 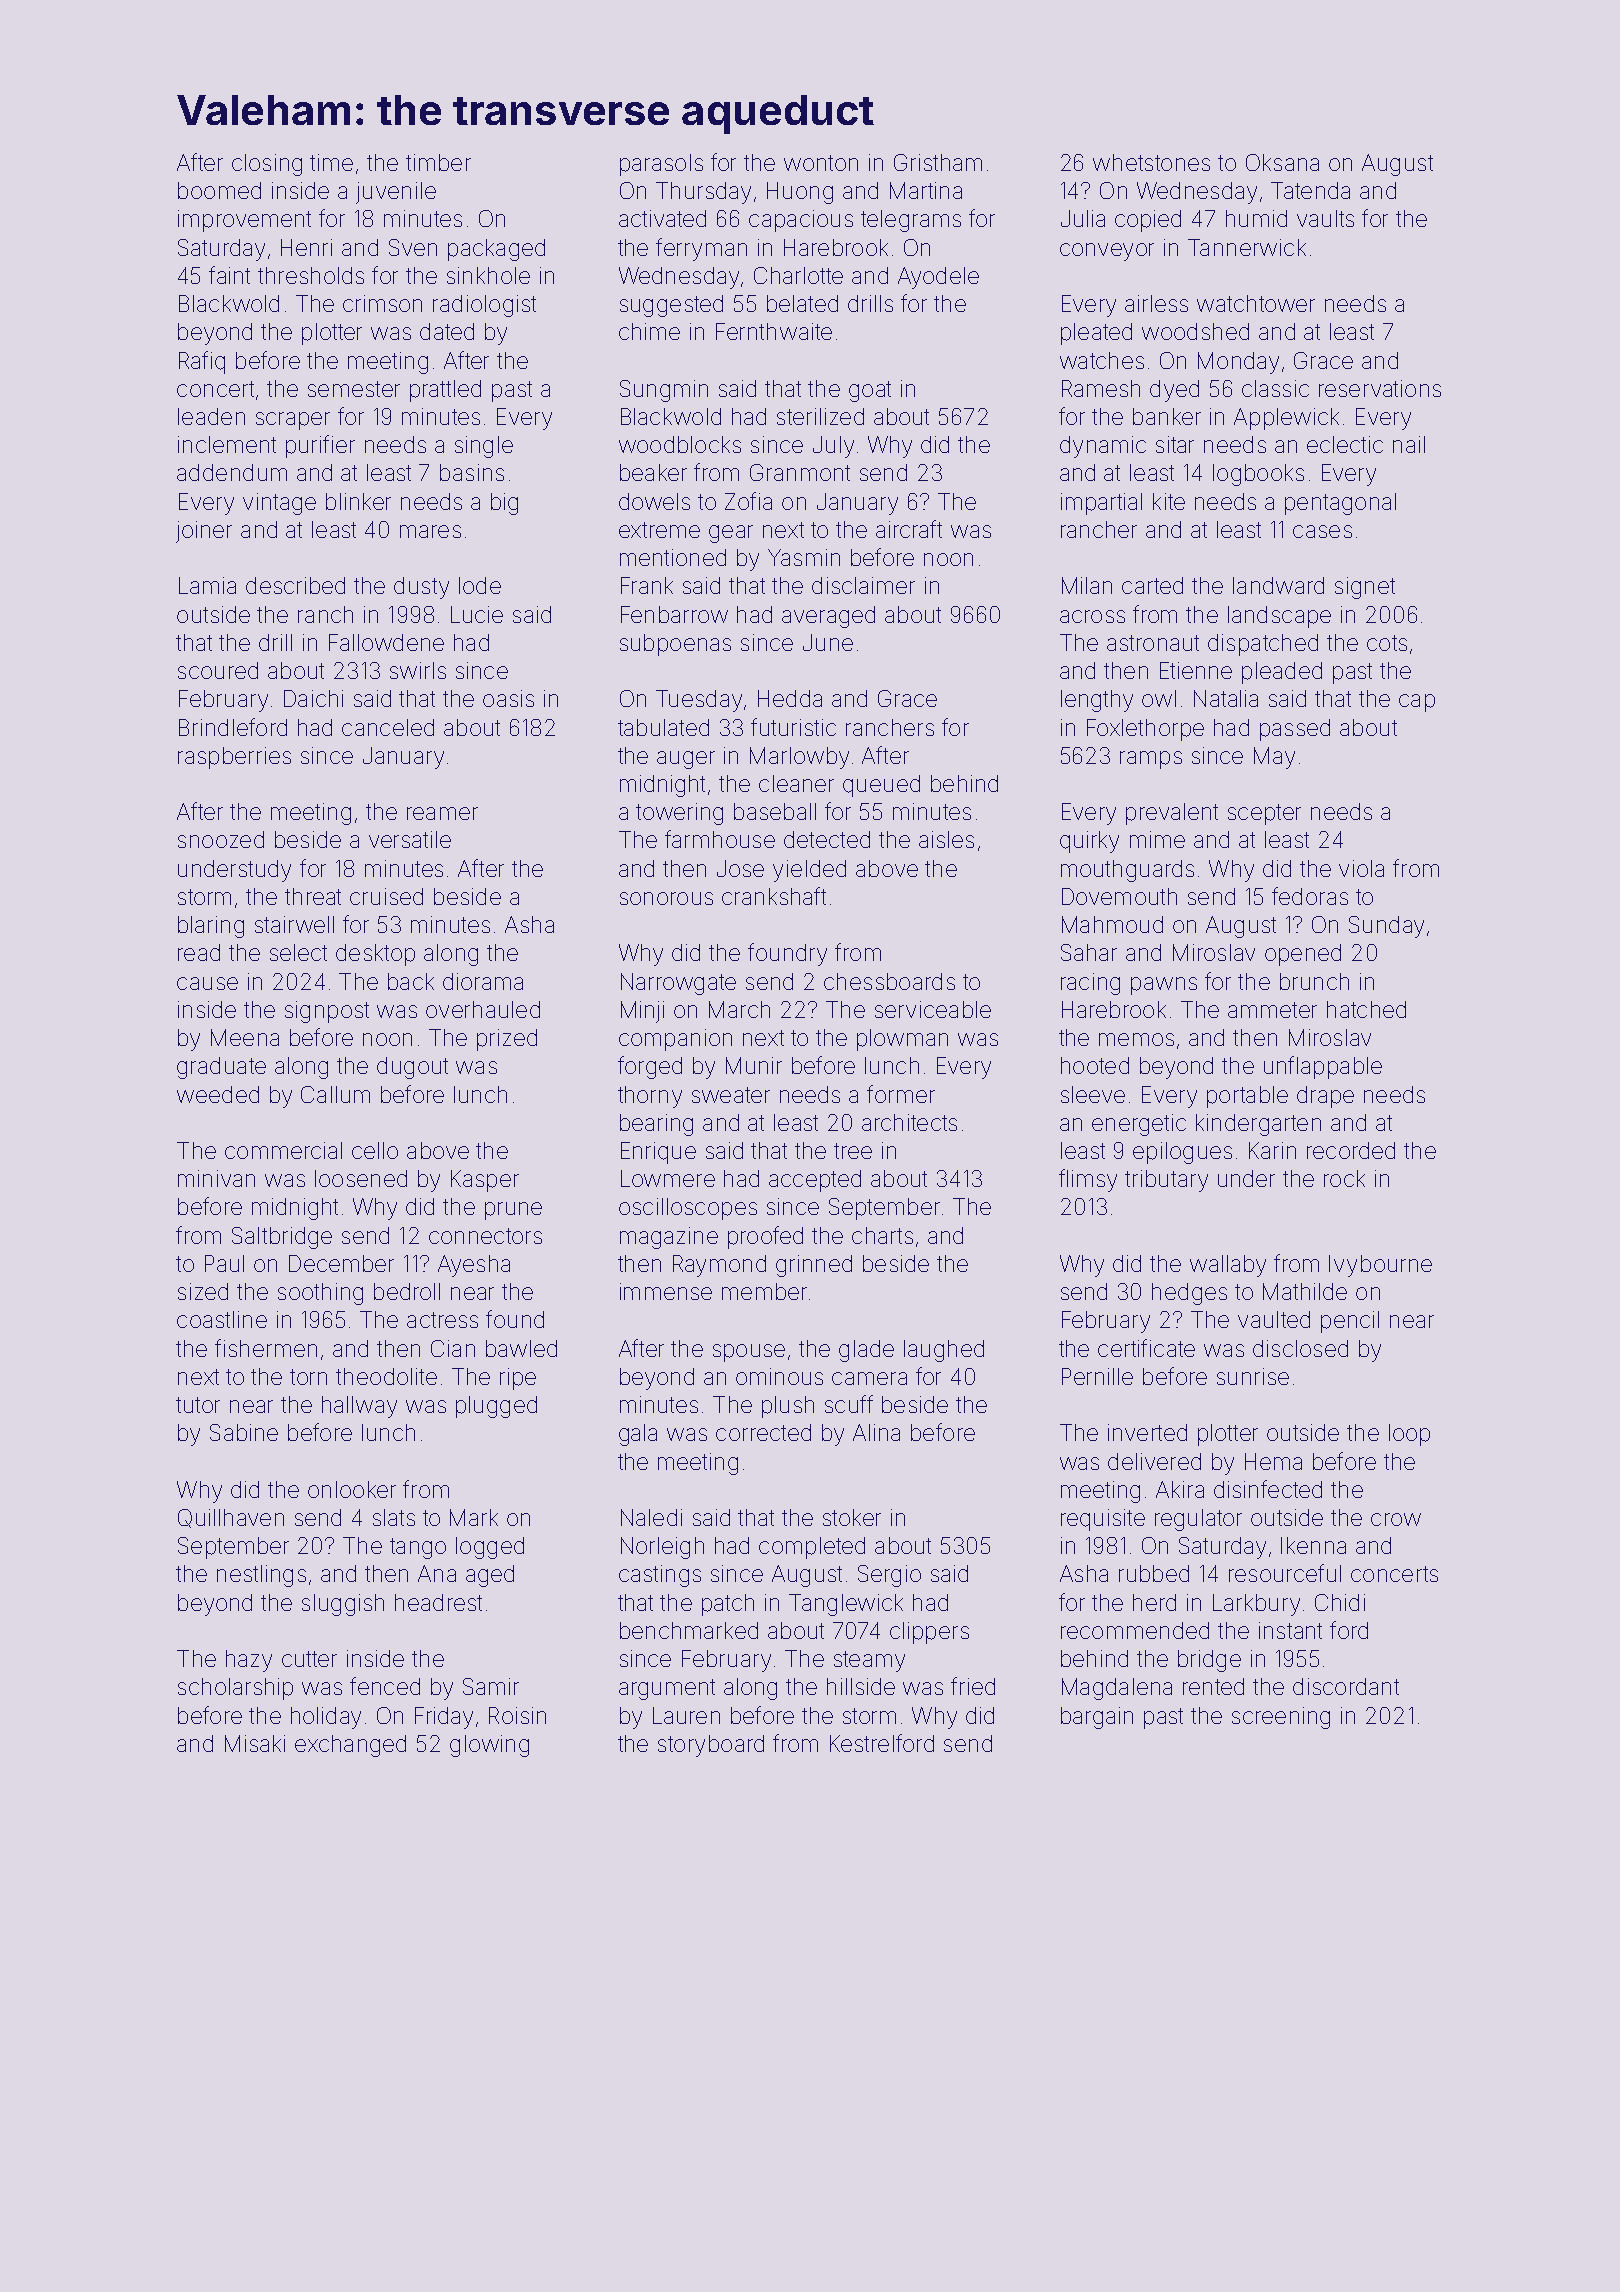 I want to click on Minji, so click(x=642, y=1012).
